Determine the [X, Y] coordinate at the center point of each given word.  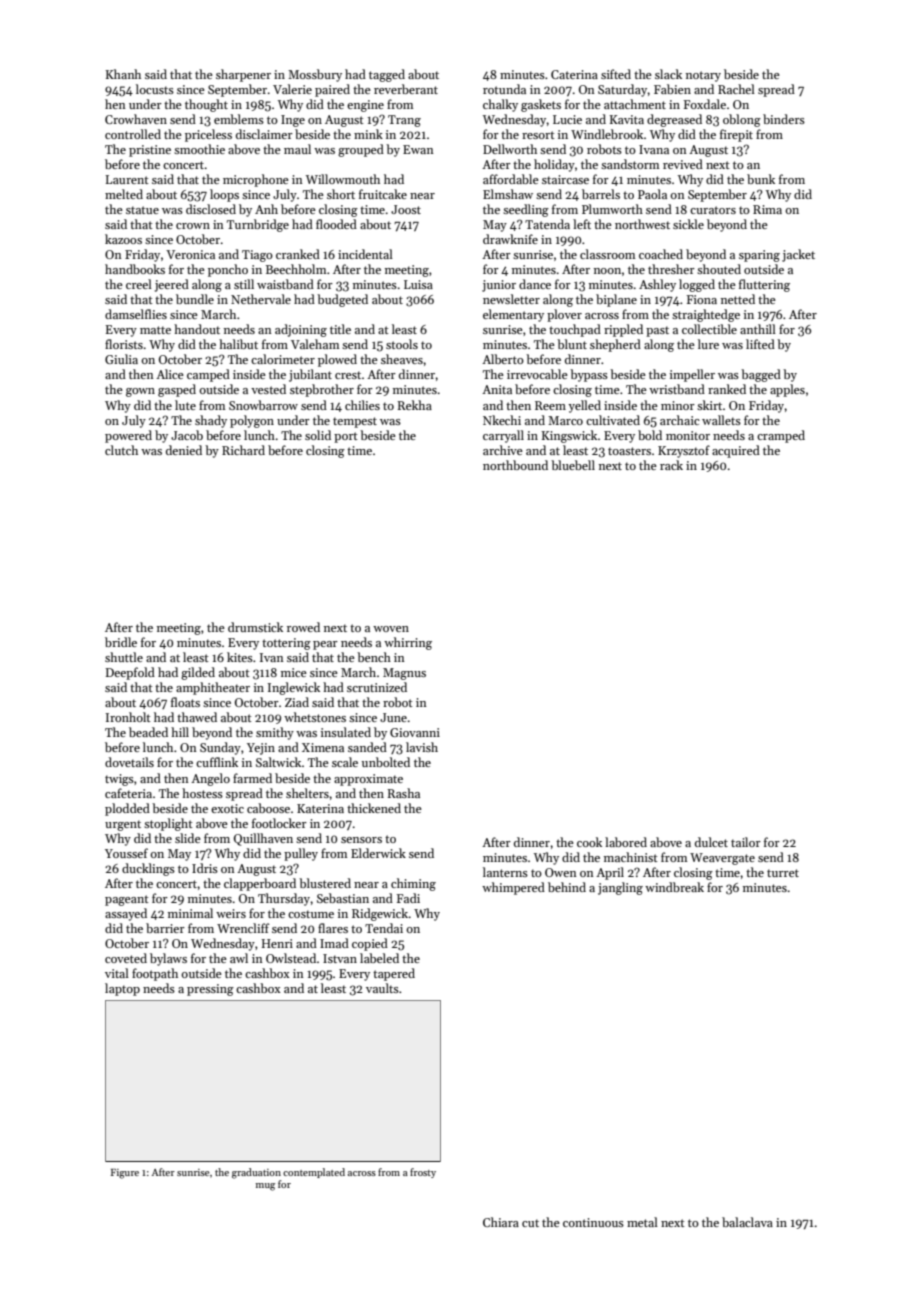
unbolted [386, 762]
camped [208, 375]
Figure [125, 1174]
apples [787, 390]
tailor [746, 842]
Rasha [403, 793]
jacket [798, 255]
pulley [301, 854]
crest [348, 375]
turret [783, 873]
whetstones [315, 717]
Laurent [127, 179]
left [582, 224]
